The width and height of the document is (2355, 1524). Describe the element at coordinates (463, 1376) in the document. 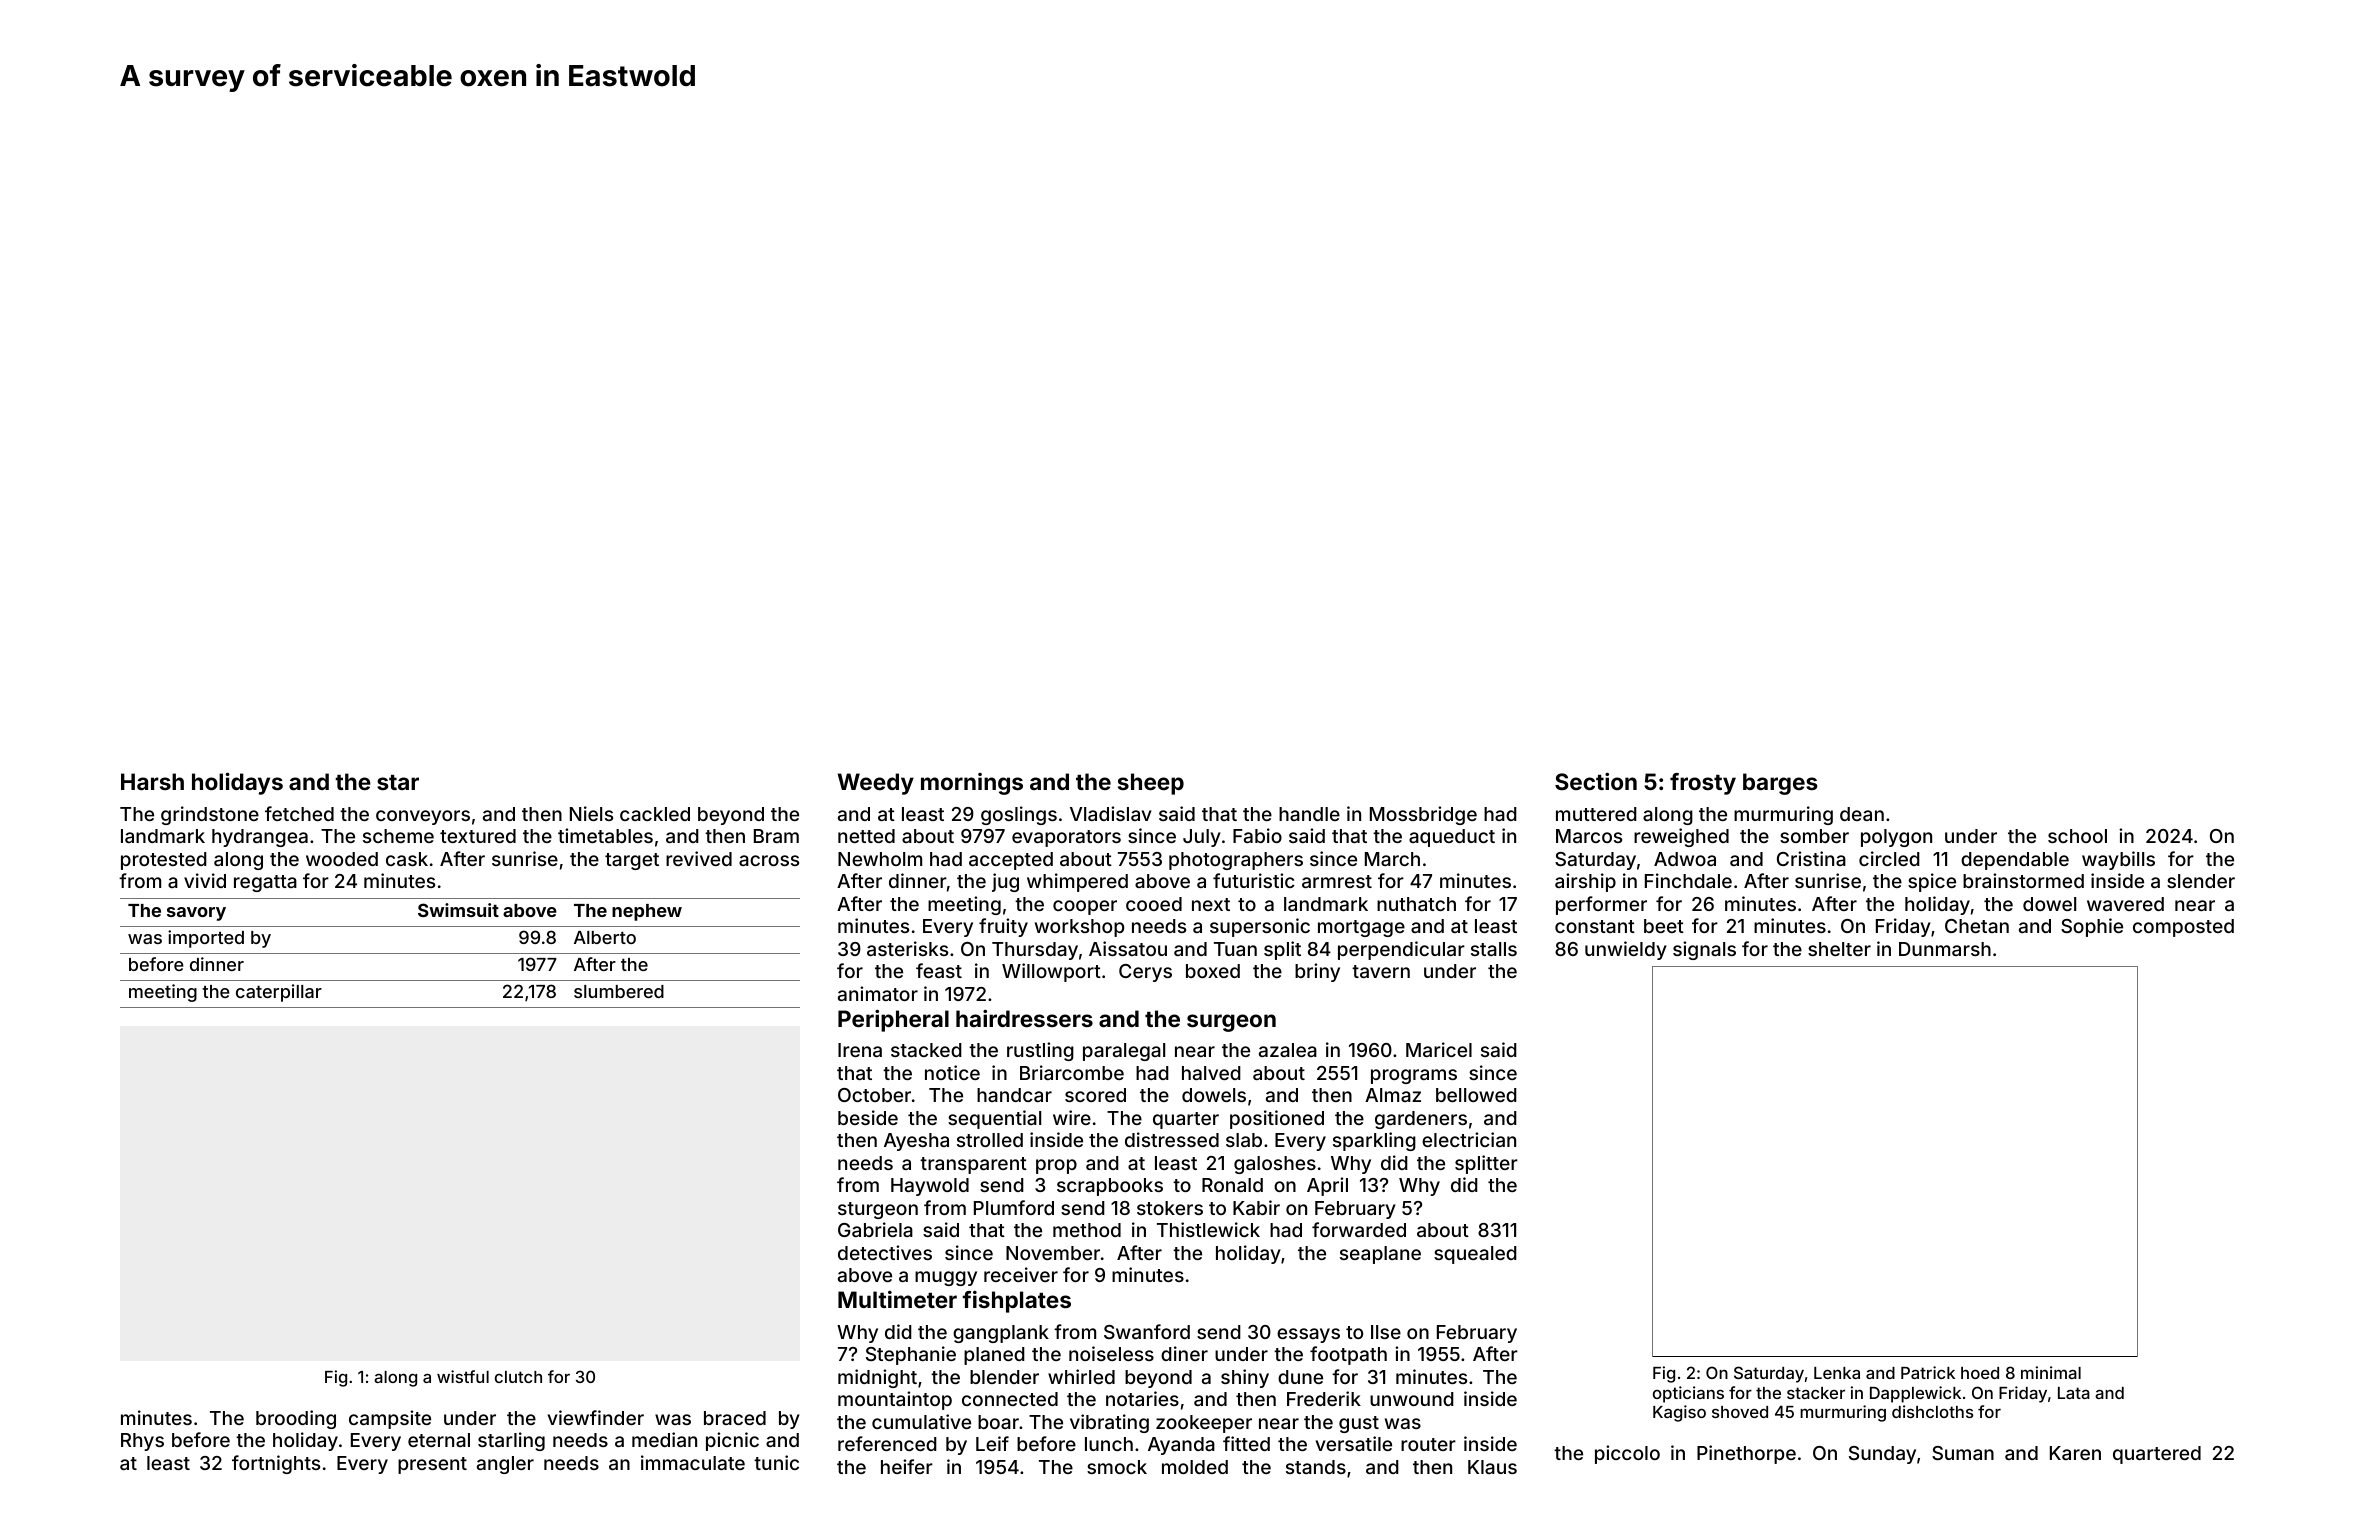

I see `wistful` at that location.
